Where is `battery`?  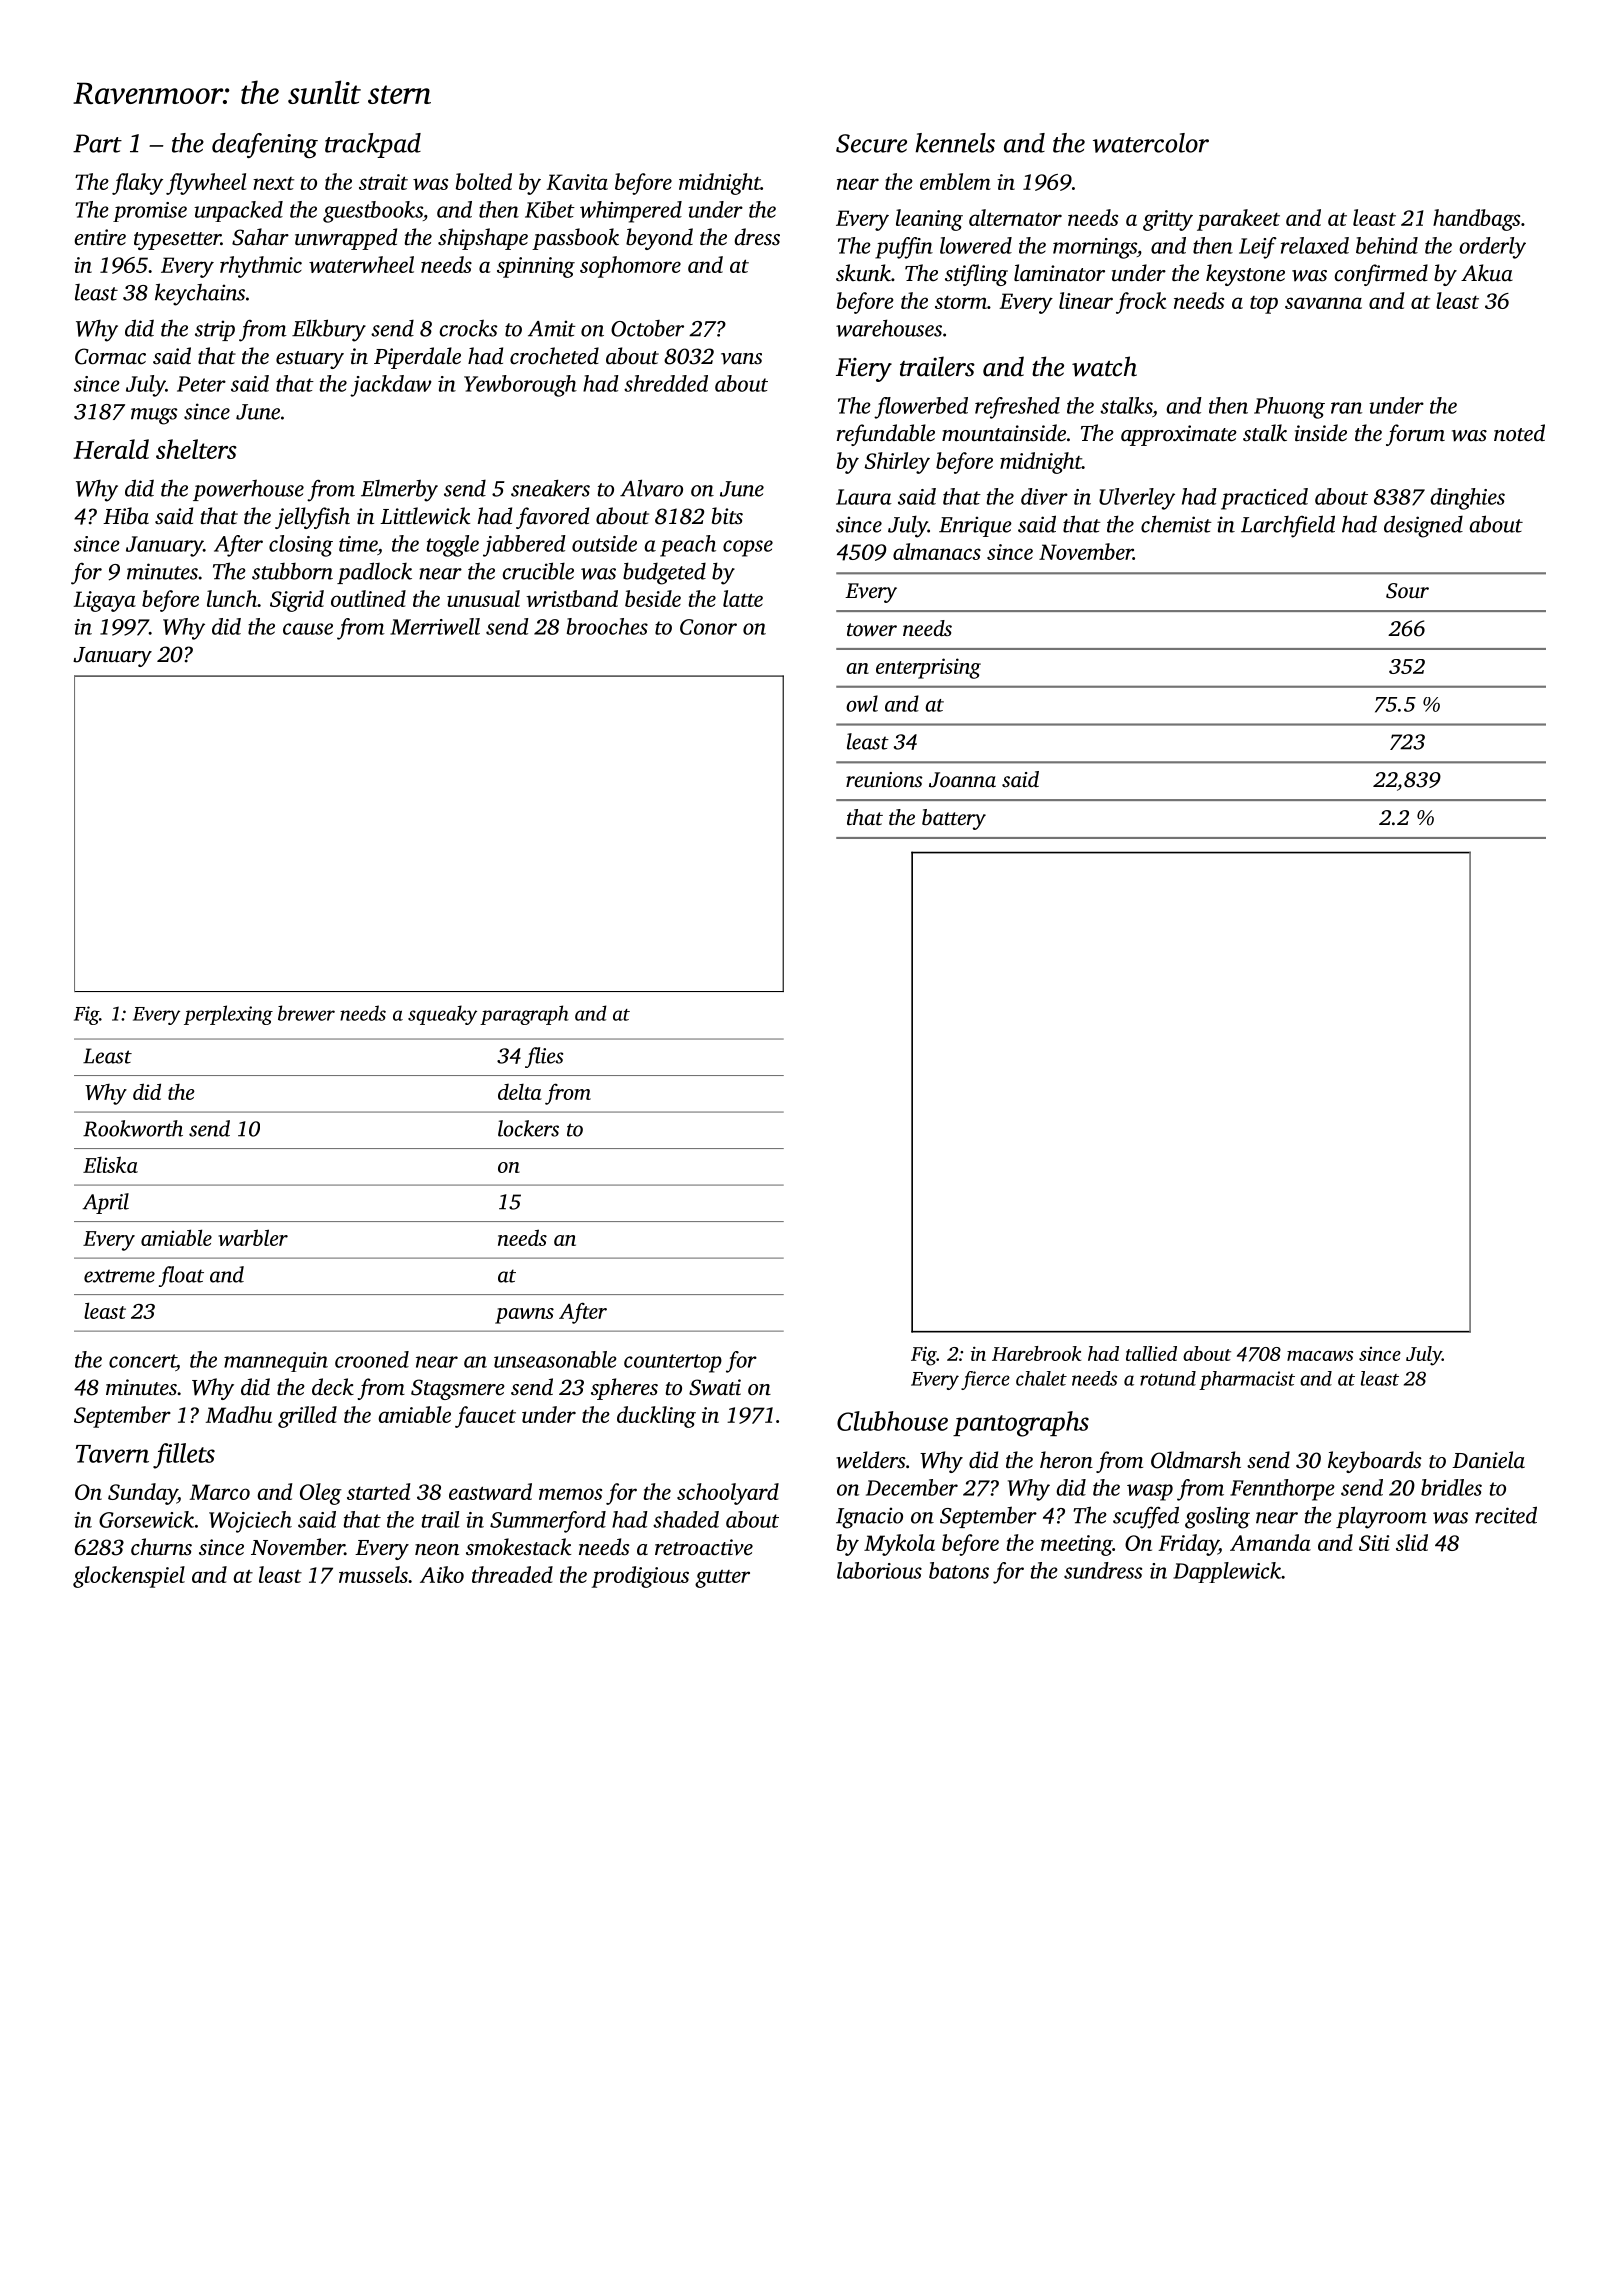
battery is located at coordinates (954, 819).
